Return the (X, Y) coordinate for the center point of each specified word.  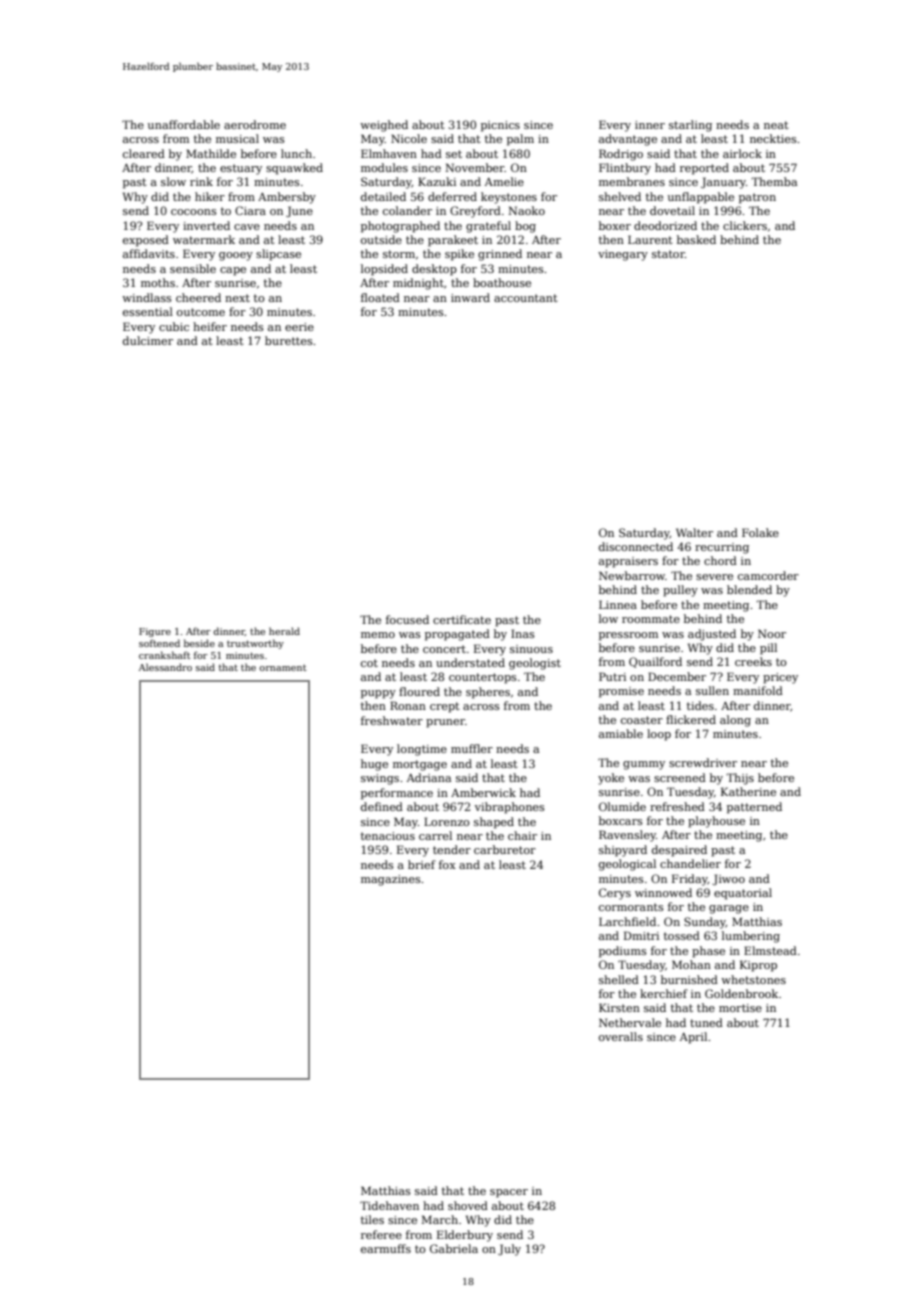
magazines (391, 880)
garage (729, 909)
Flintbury (625, 169)
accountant (526, 298)
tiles (372, 1219)
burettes (289, 340)
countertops (483, 678)
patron (757, 198)
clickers (745, 225)
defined (382, 806)
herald (284, 631)
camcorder (768, 575)
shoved (468, 1205)
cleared (144, 153)
